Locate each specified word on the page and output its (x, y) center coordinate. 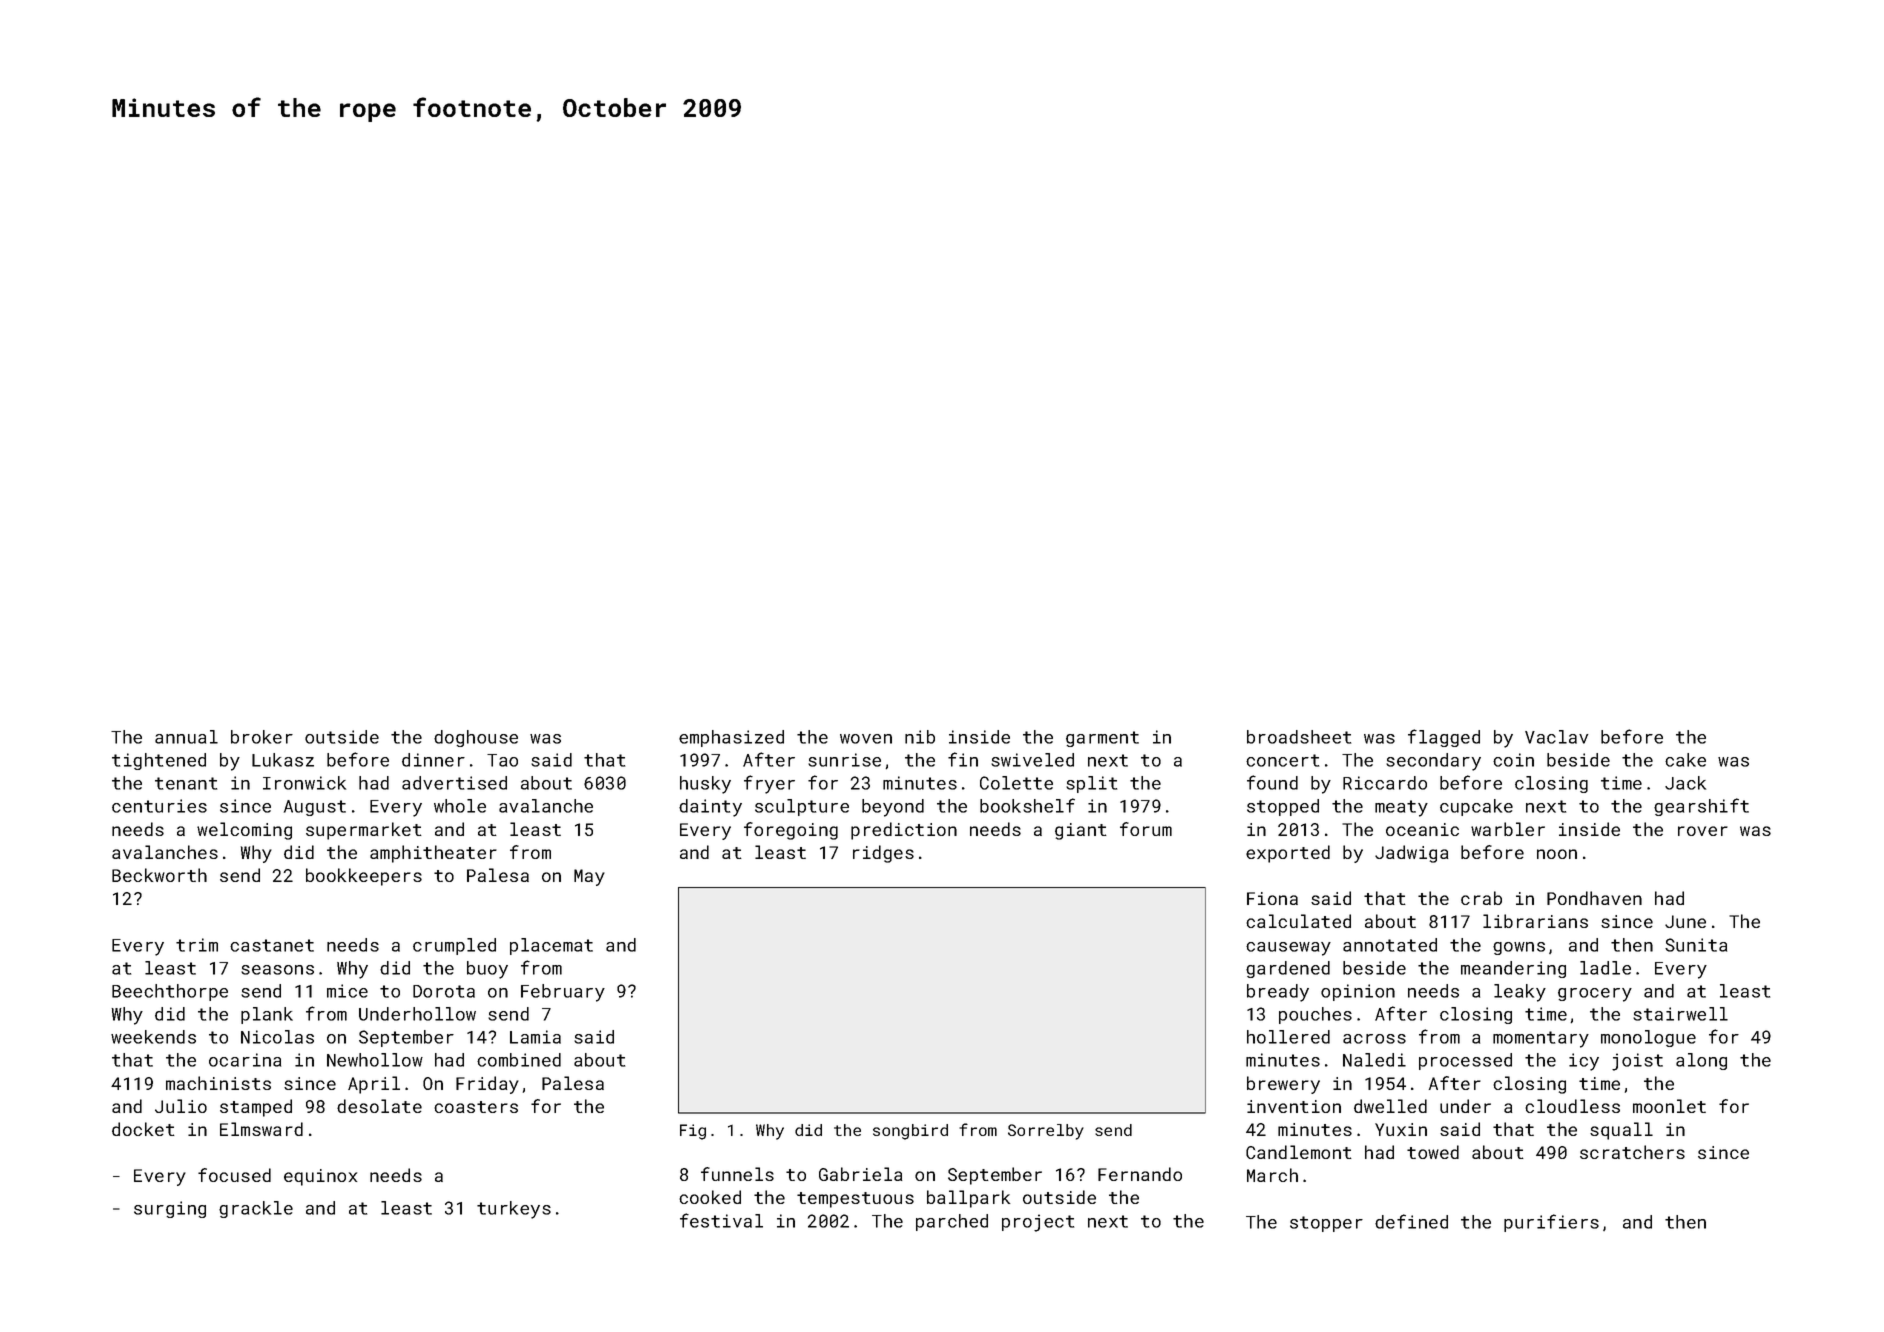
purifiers (1551, 1223)
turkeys (514, 1210)
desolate (379, 1106)
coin (1513, 760)
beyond (893, 808)
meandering (1513, 969)
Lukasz (283, 760)
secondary (1433, 762)
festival (721, 1220)
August (315, 808)
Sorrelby (1046, 1132)
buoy (487, 970)
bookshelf (1027, 805)
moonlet (1669, 1106)
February (563, 993)
